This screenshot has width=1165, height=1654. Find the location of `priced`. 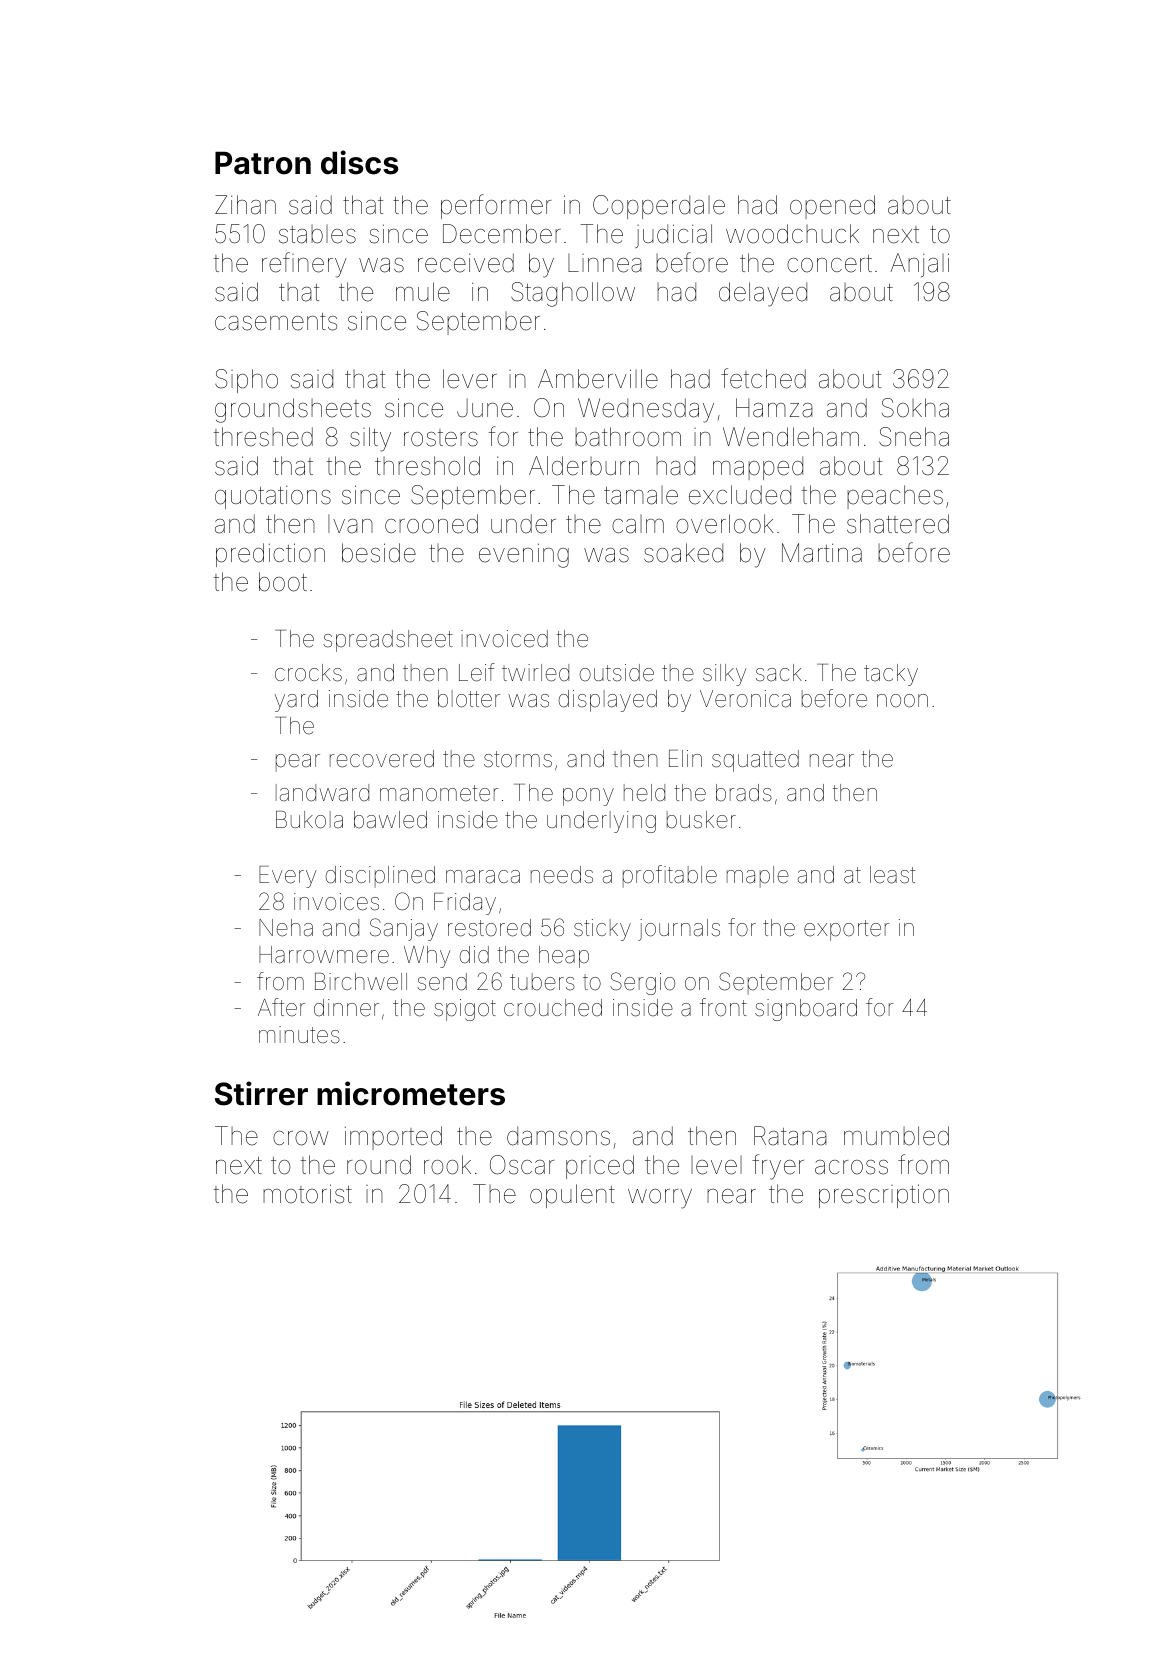

priced is located at coordinates (600, 1167).
